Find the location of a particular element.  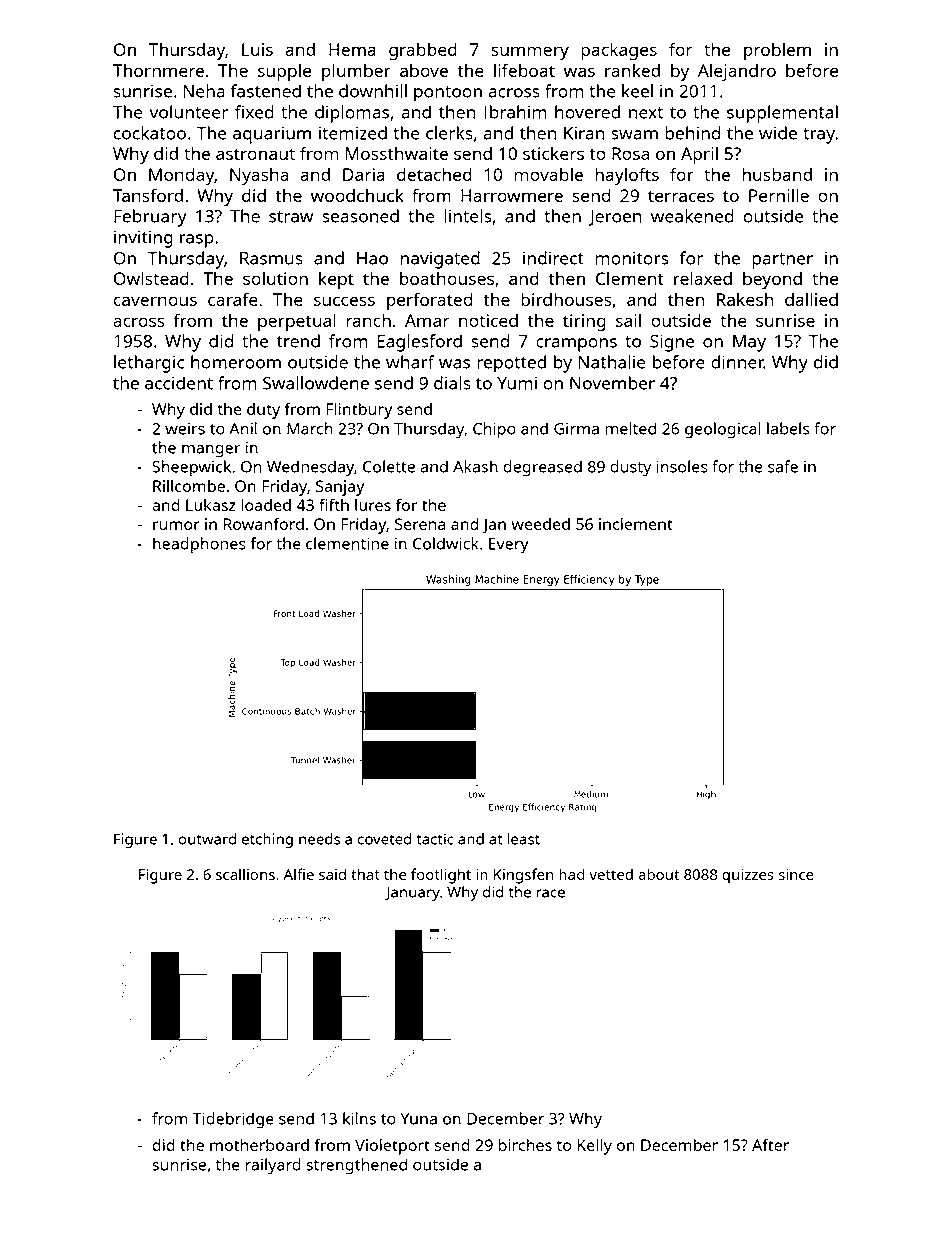

Amar is located at coordinates (427, 320).
